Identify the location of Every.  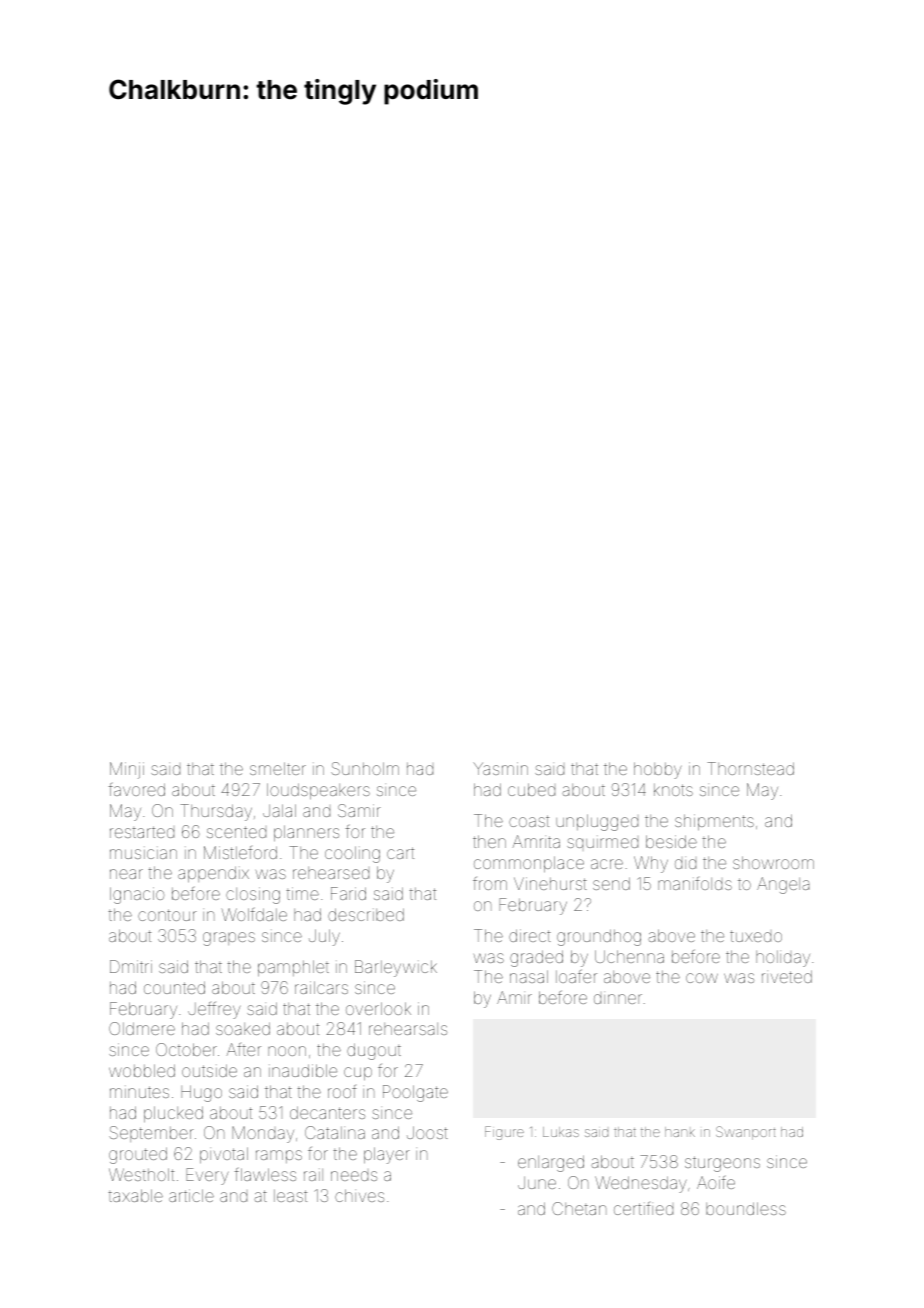
(207, 1176).
